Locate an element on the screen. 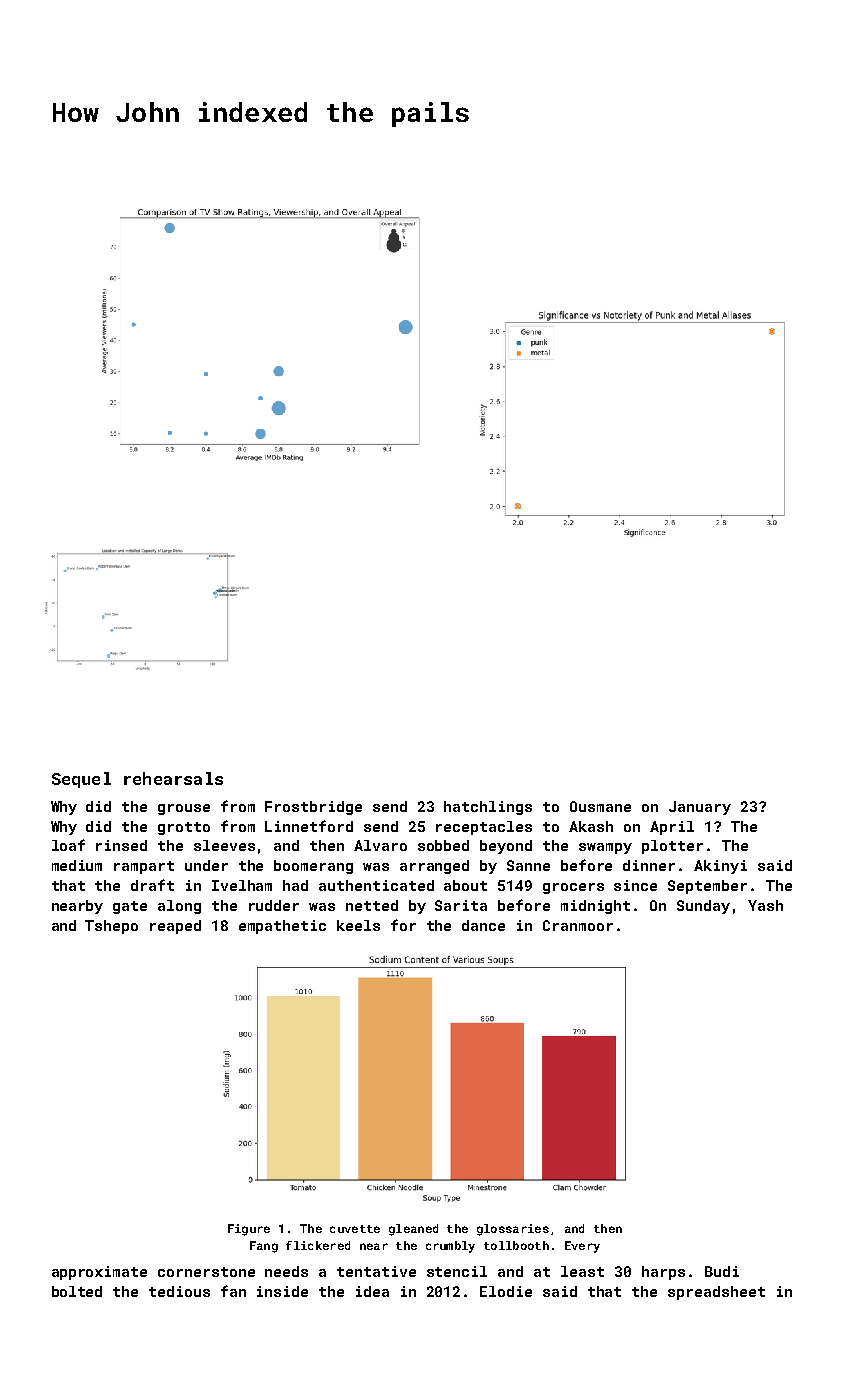 This screenshot has width=849, height=1400. Akinyi is located at coordinates (720, 867).
